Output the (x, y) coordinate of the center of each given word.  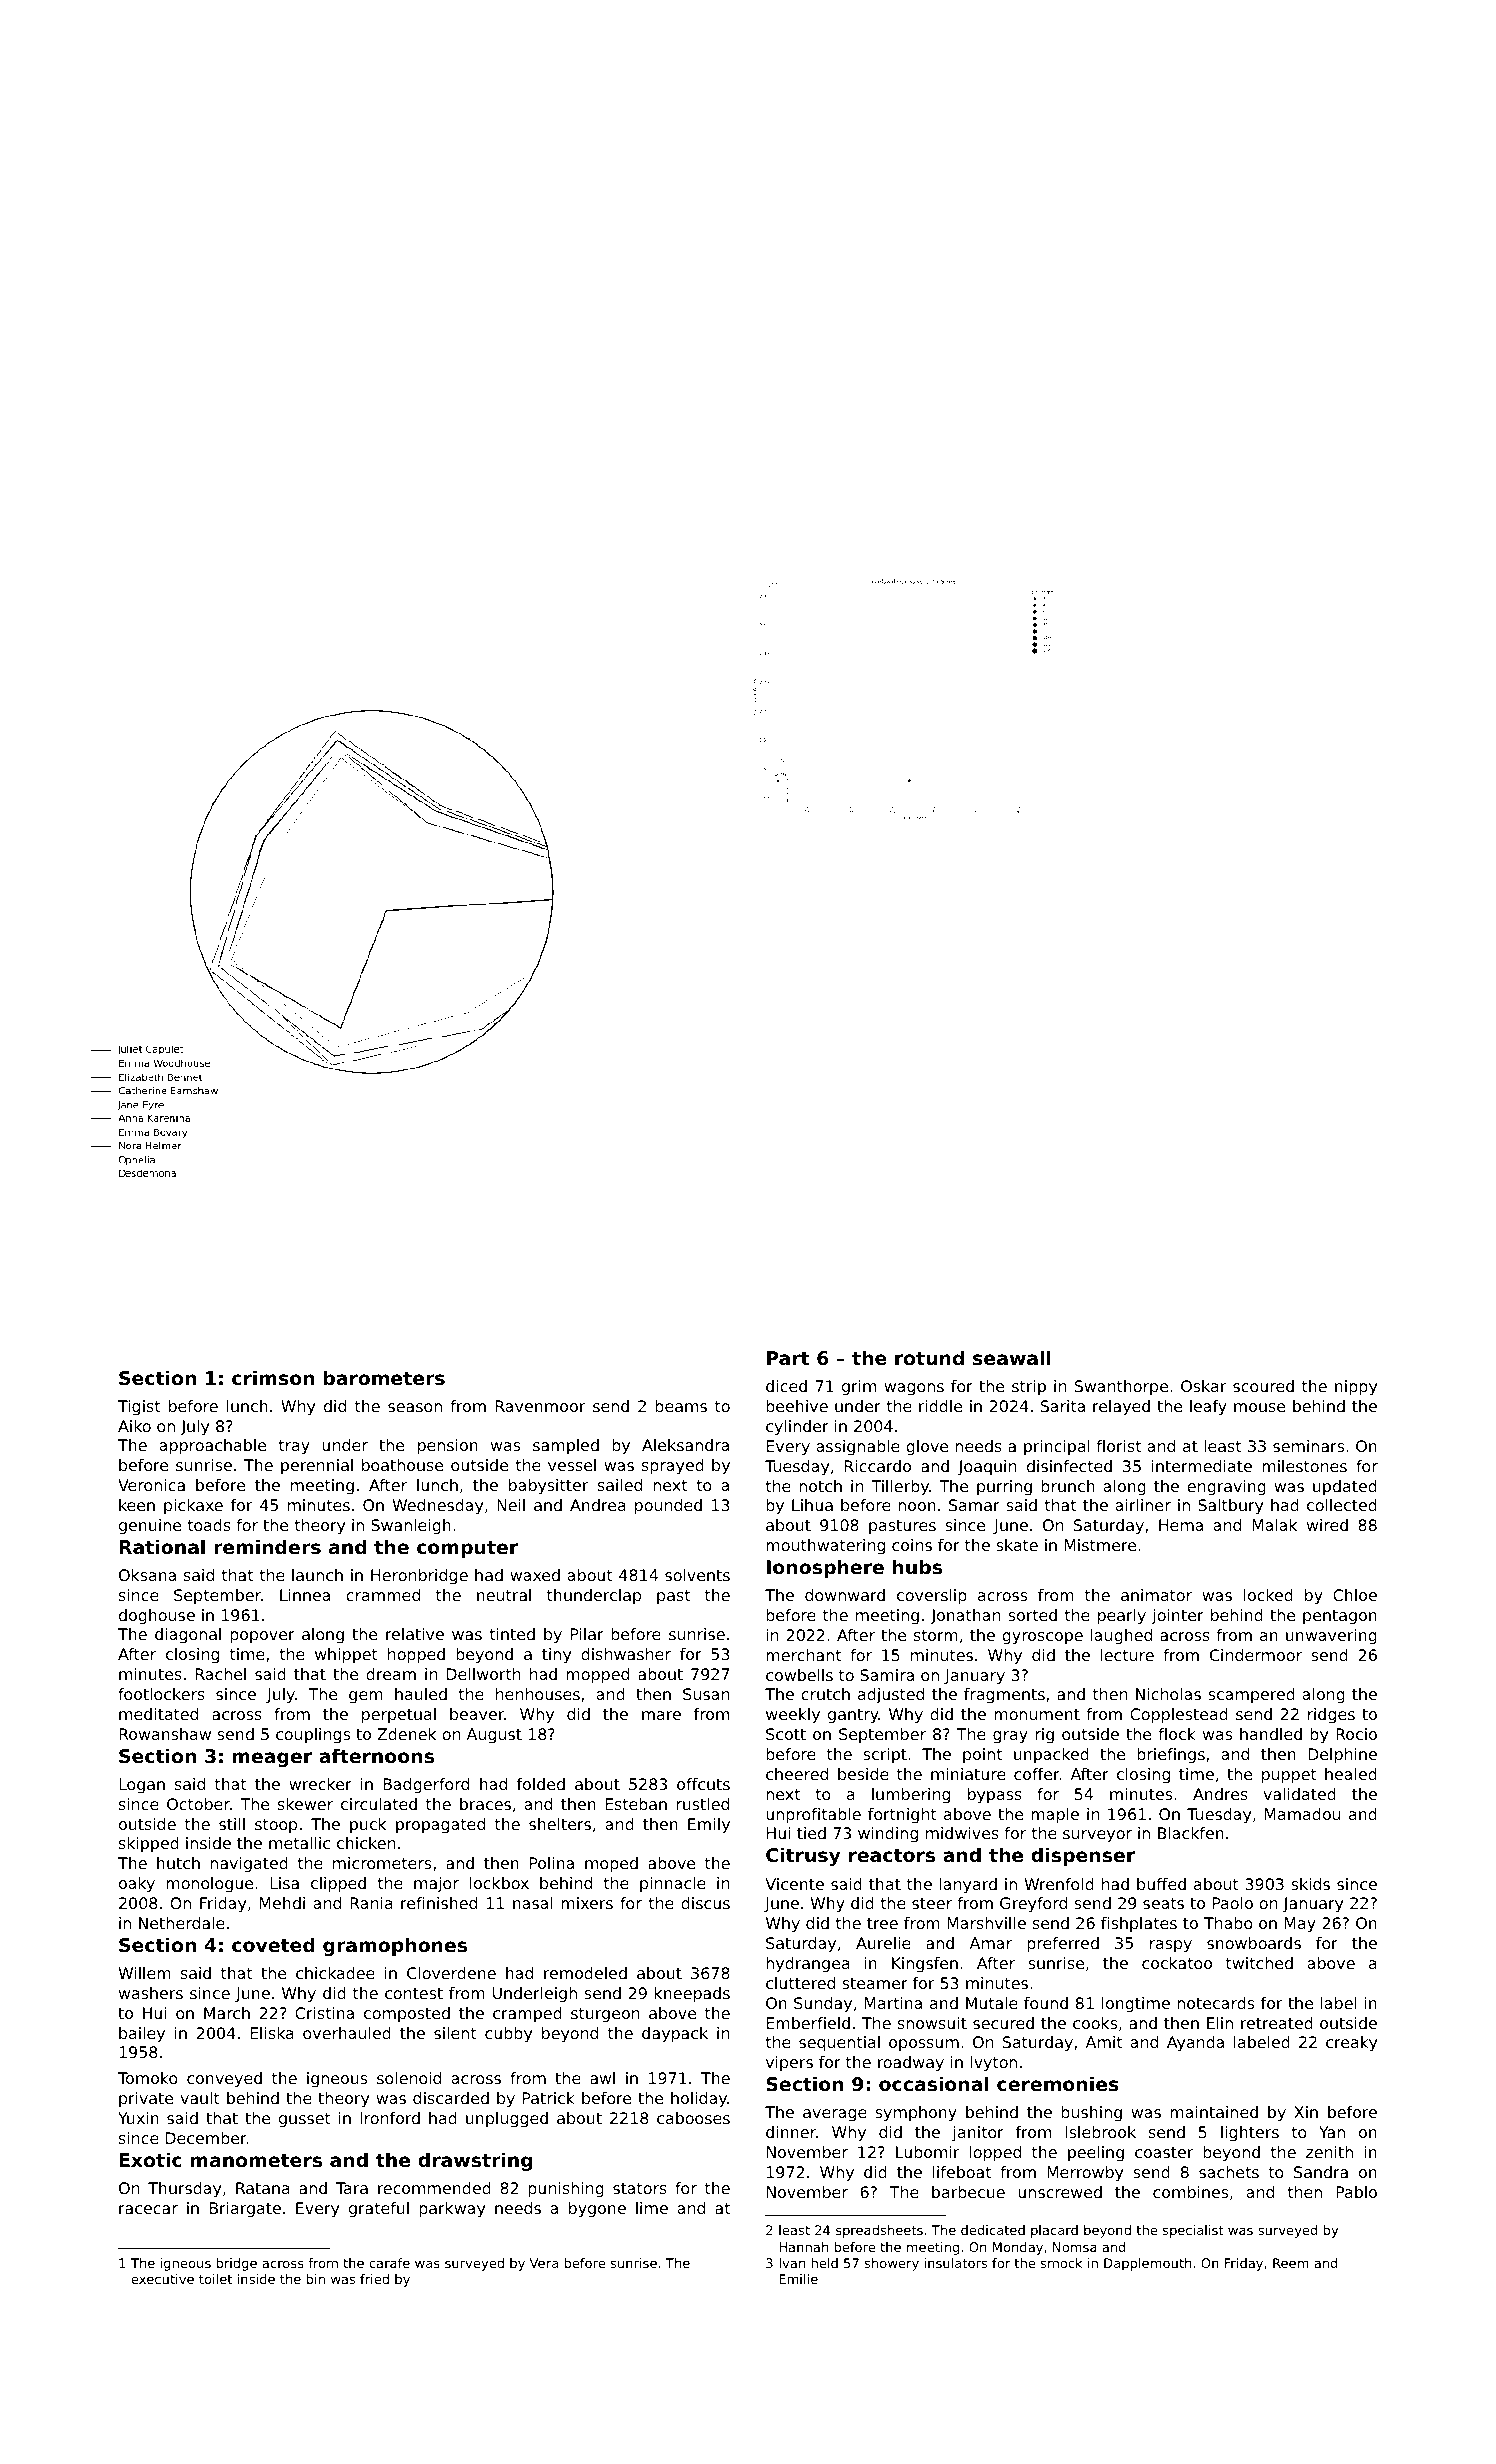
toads (209, 1525)
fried (374, 2279)
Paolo (1233, 1903)
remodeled (585, 1973)
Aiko (134, 1426)
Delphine (1342, 1756)
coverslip (932, 1597)
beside (863, 1774)
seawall (1012, 1358)
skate (1017, 1545)
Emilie (798, 2279)
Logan (142, 1786)
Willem (145, 1973)
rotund (929, 1357)
